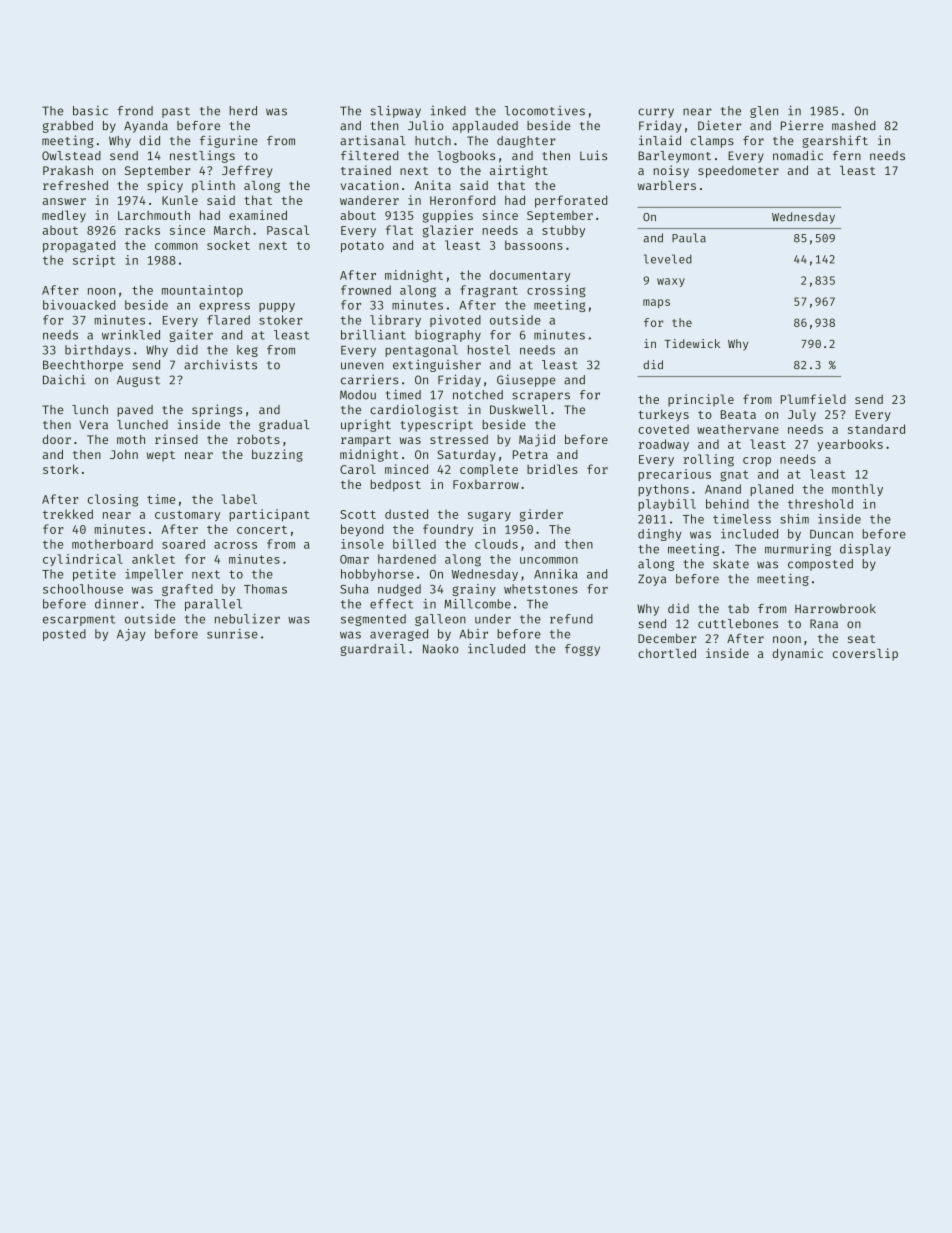  What do you see at coordinates (798, 155) in the document?
I see `nomadic` at bounding box center [798, 155].
